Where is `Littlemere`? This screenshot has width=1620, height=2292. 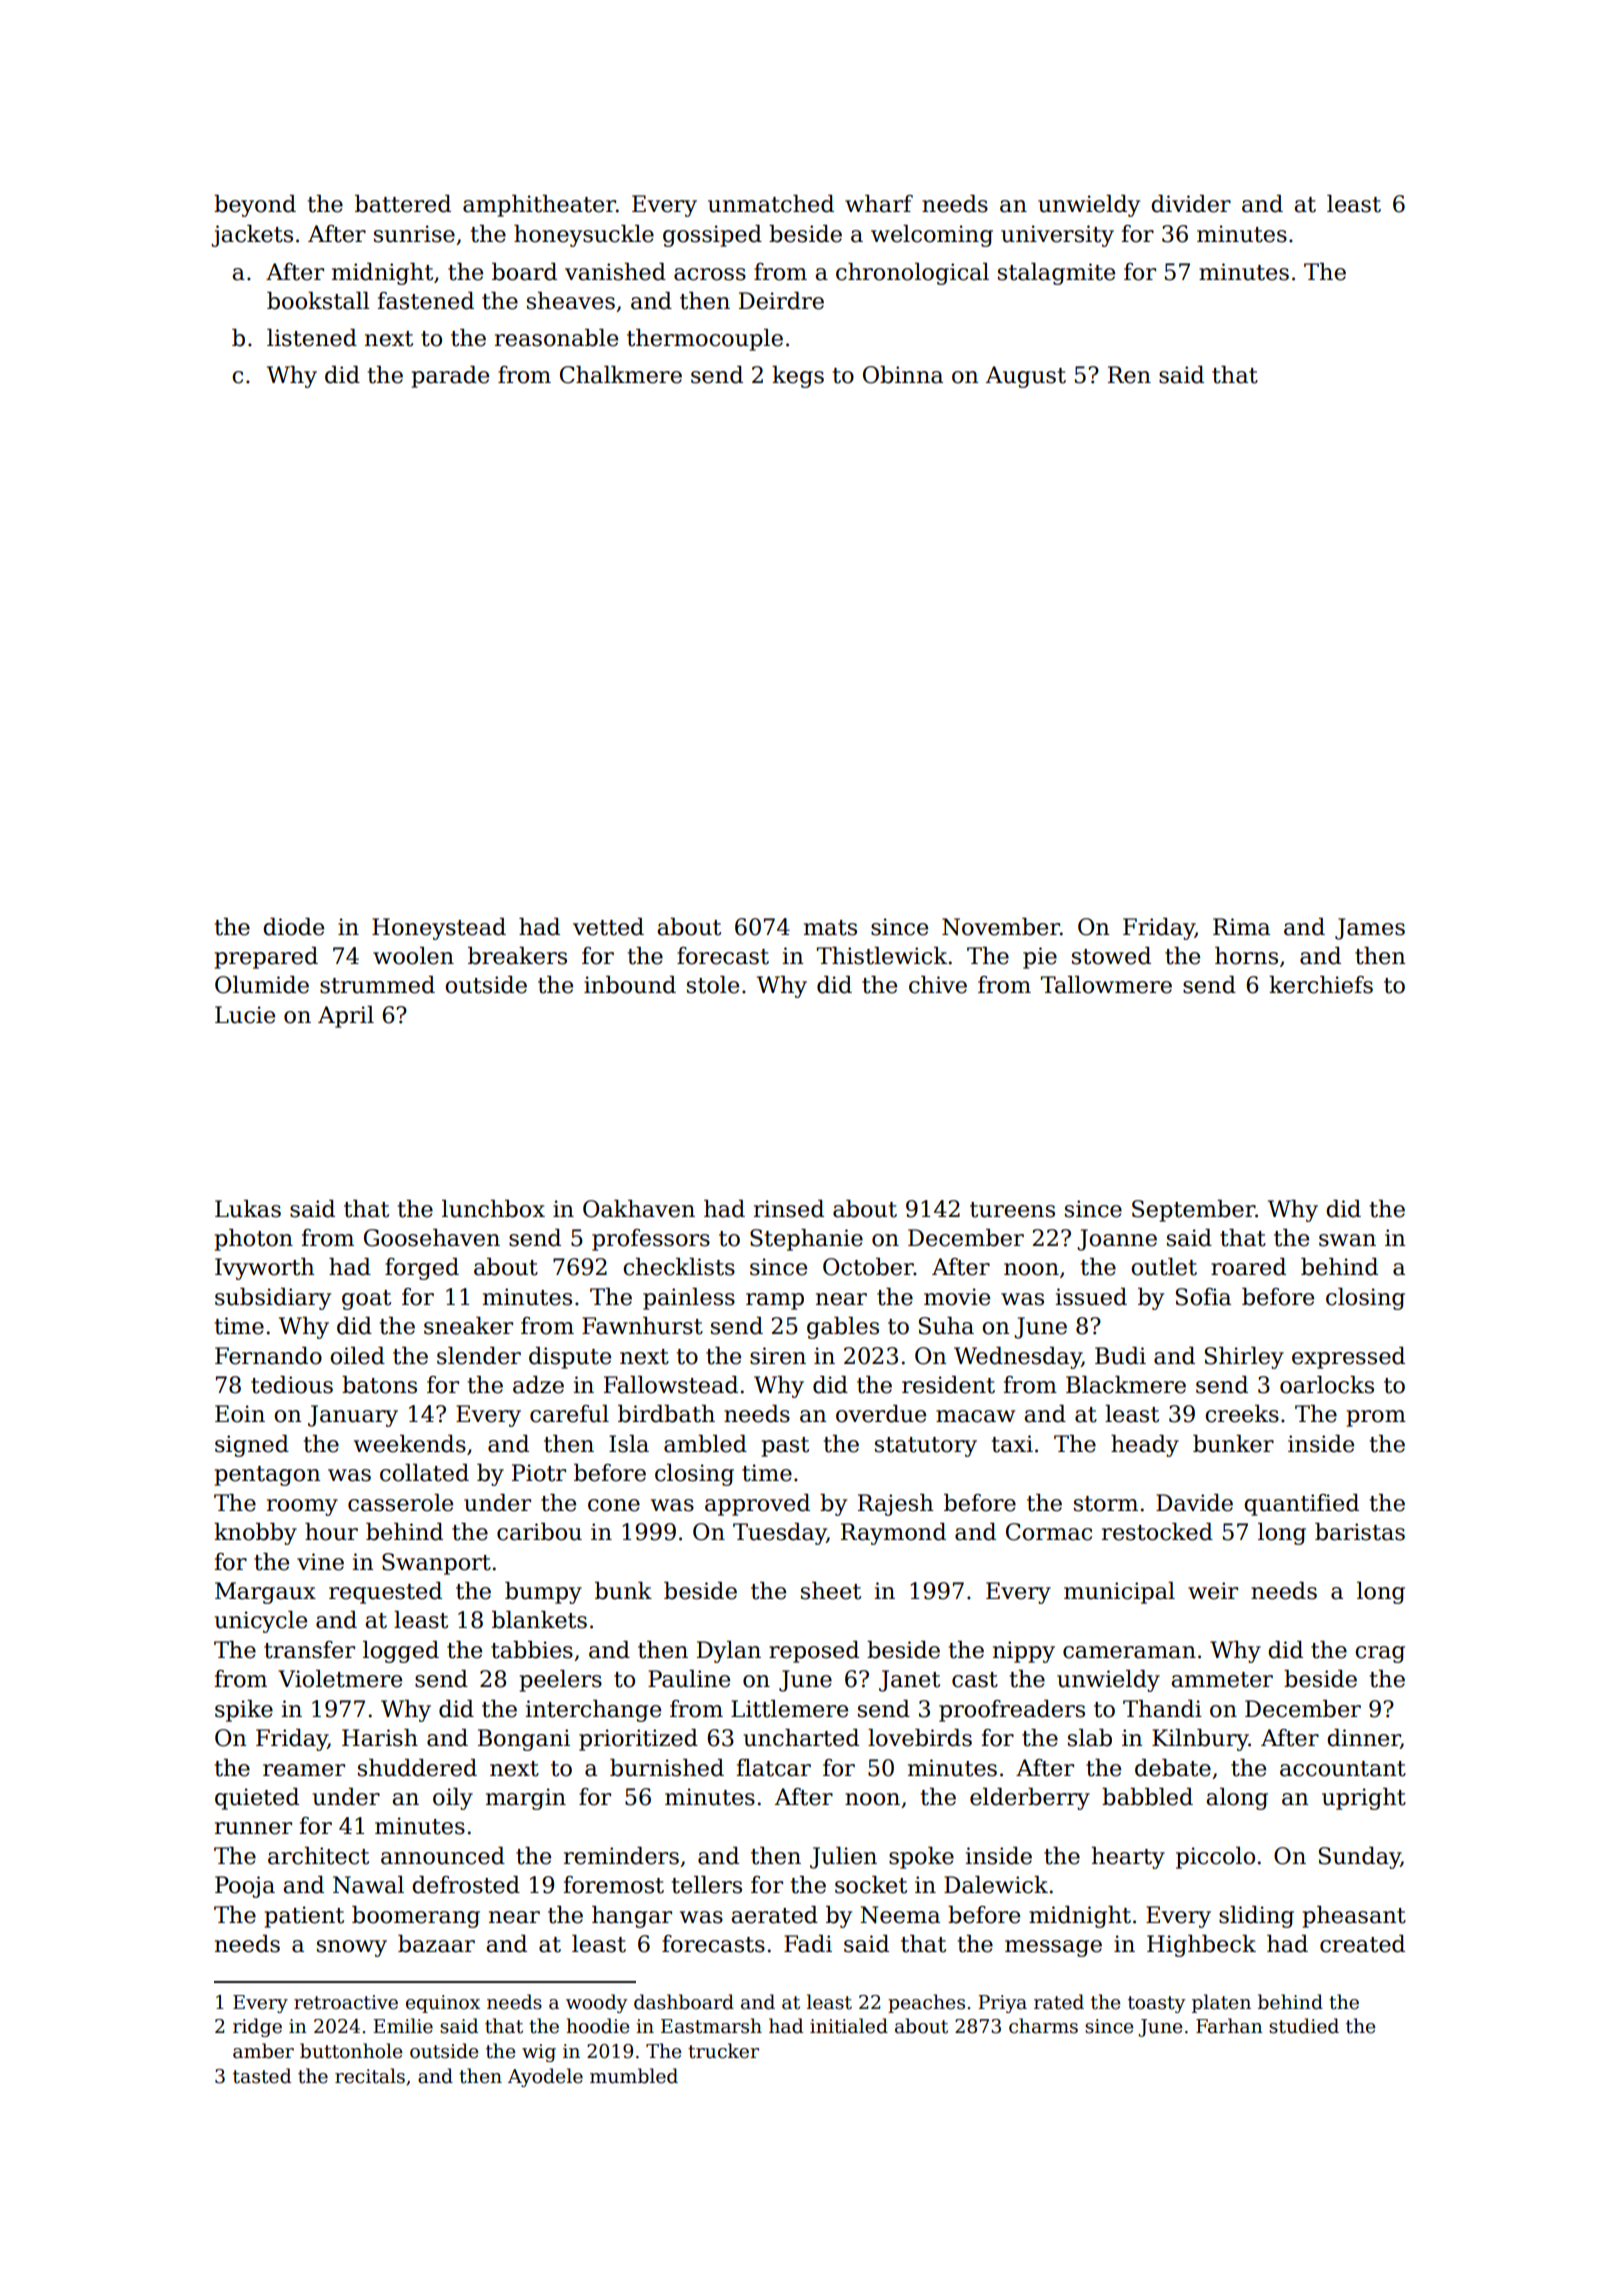
Littlemere is located at coordinates (789, 1709).
